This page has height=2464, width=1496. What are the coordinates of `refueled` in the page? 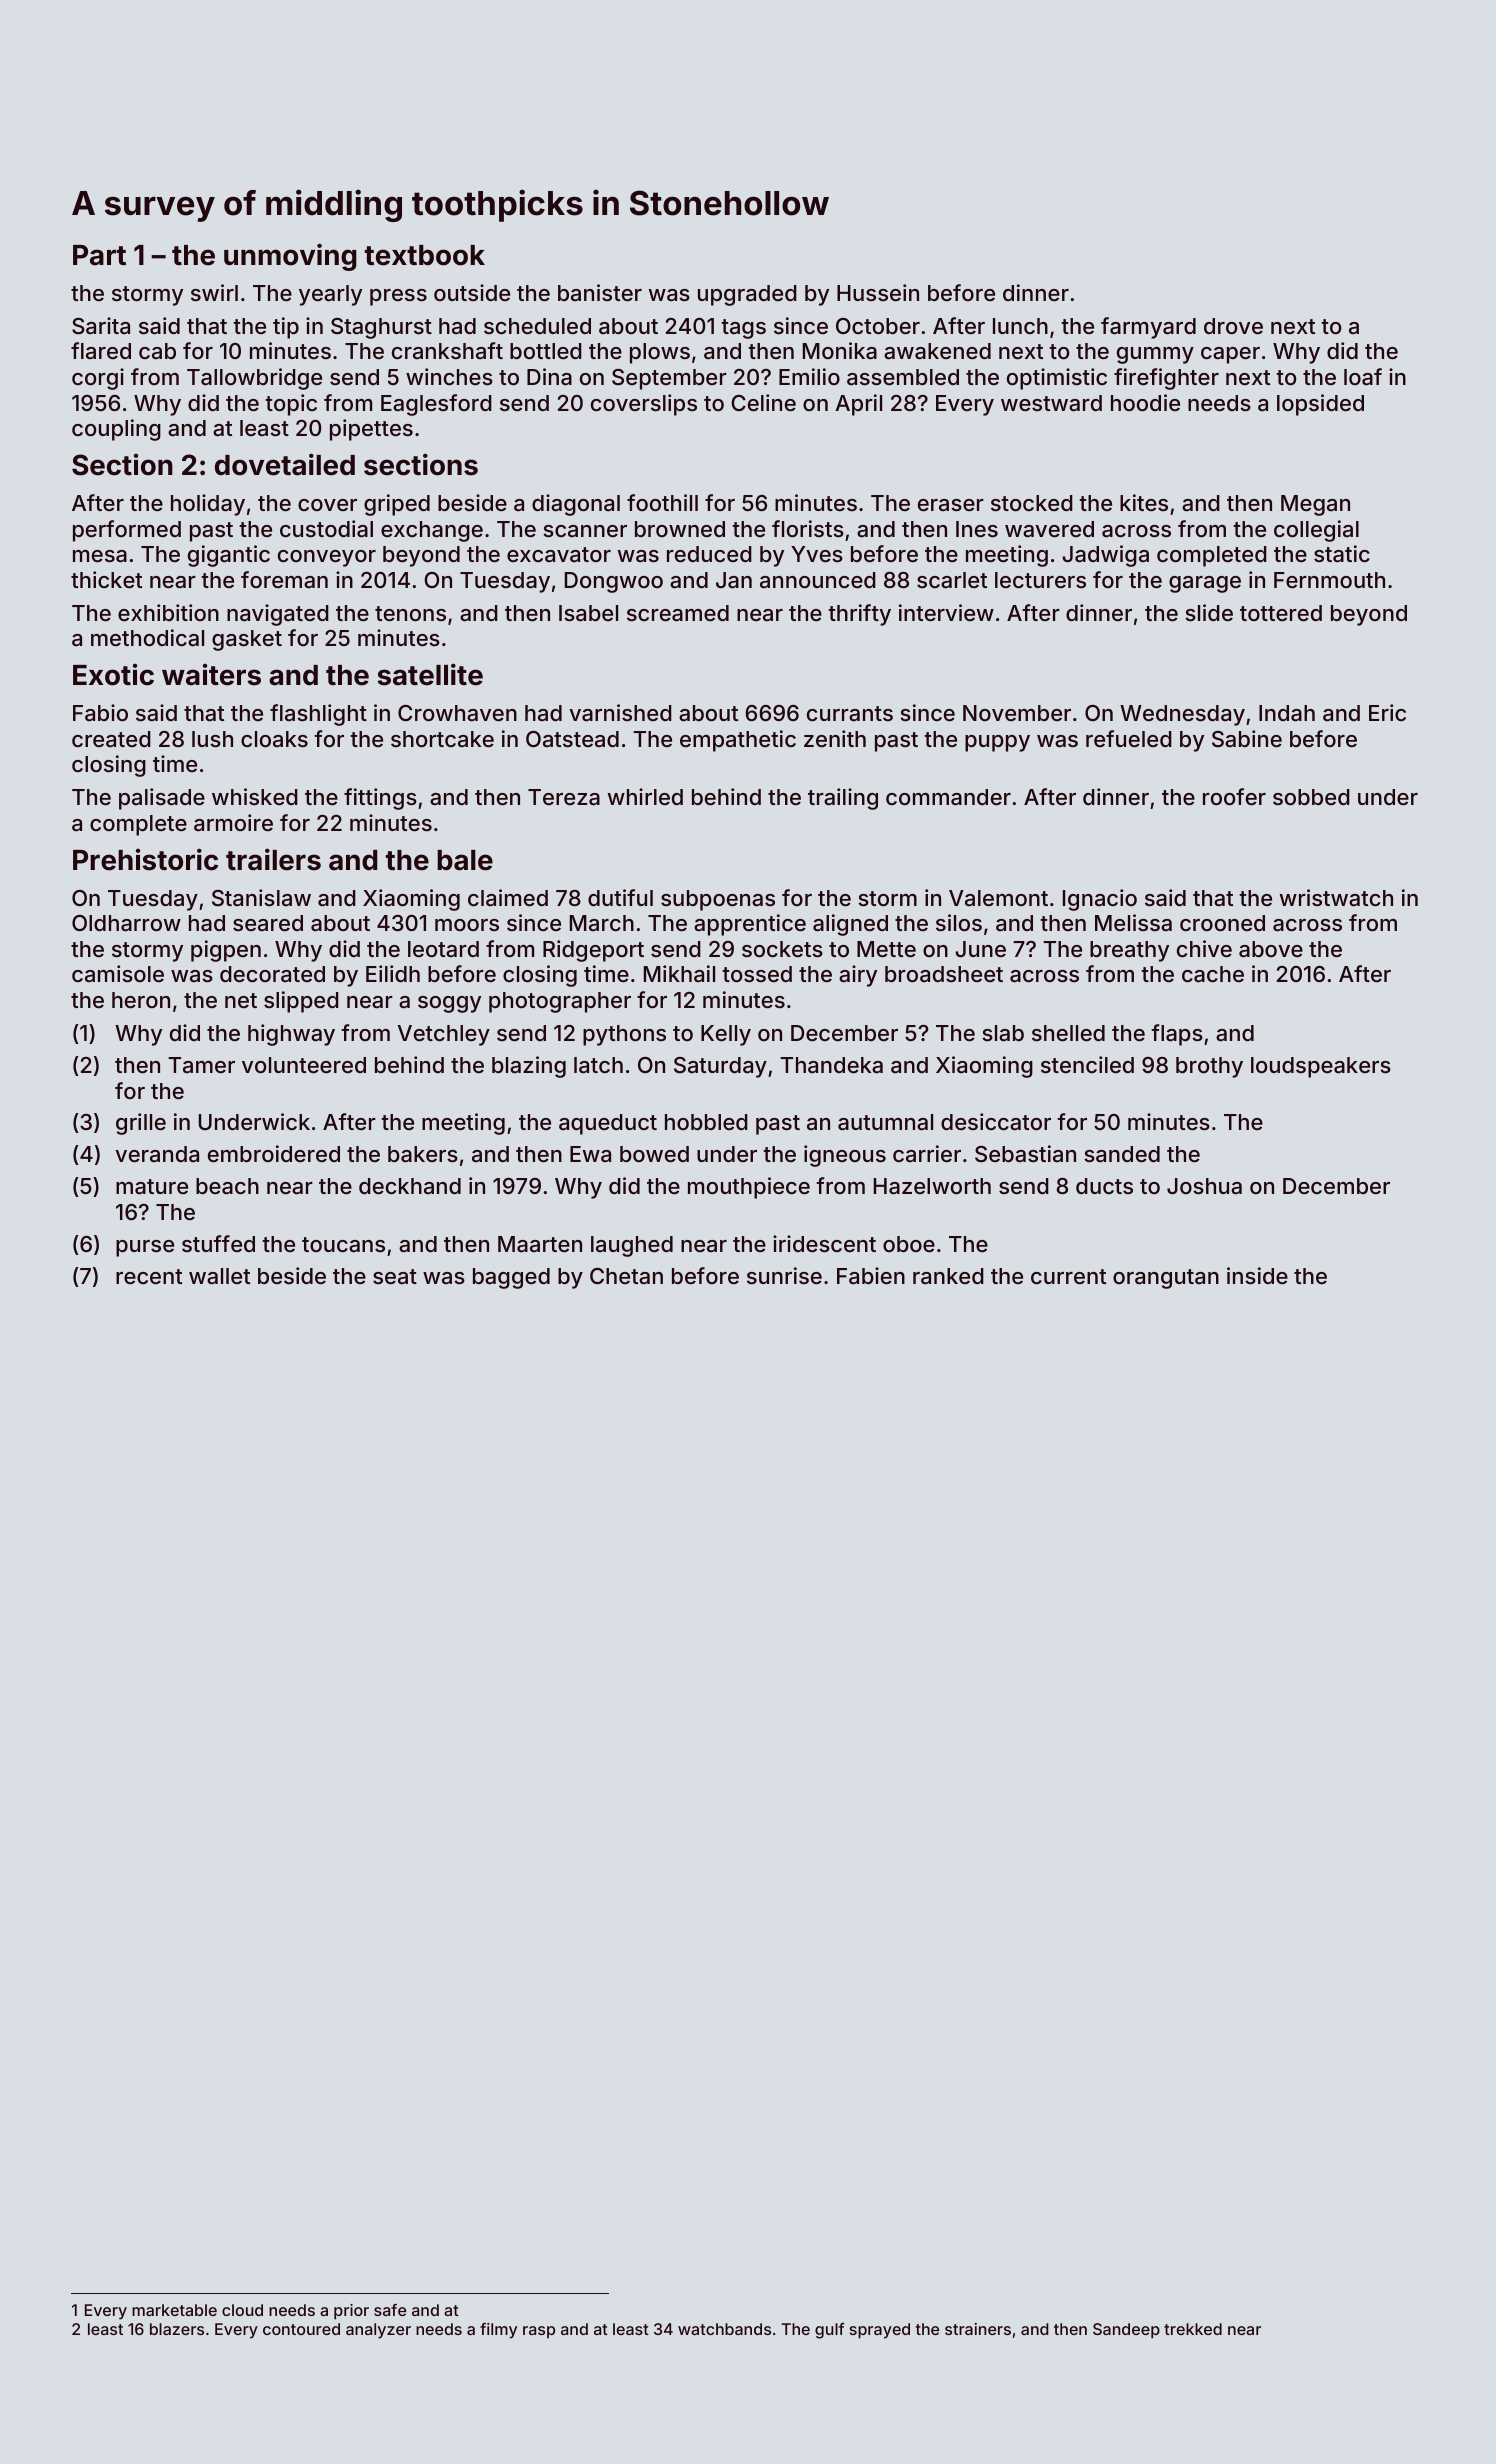 It's located at (1129, 738).
